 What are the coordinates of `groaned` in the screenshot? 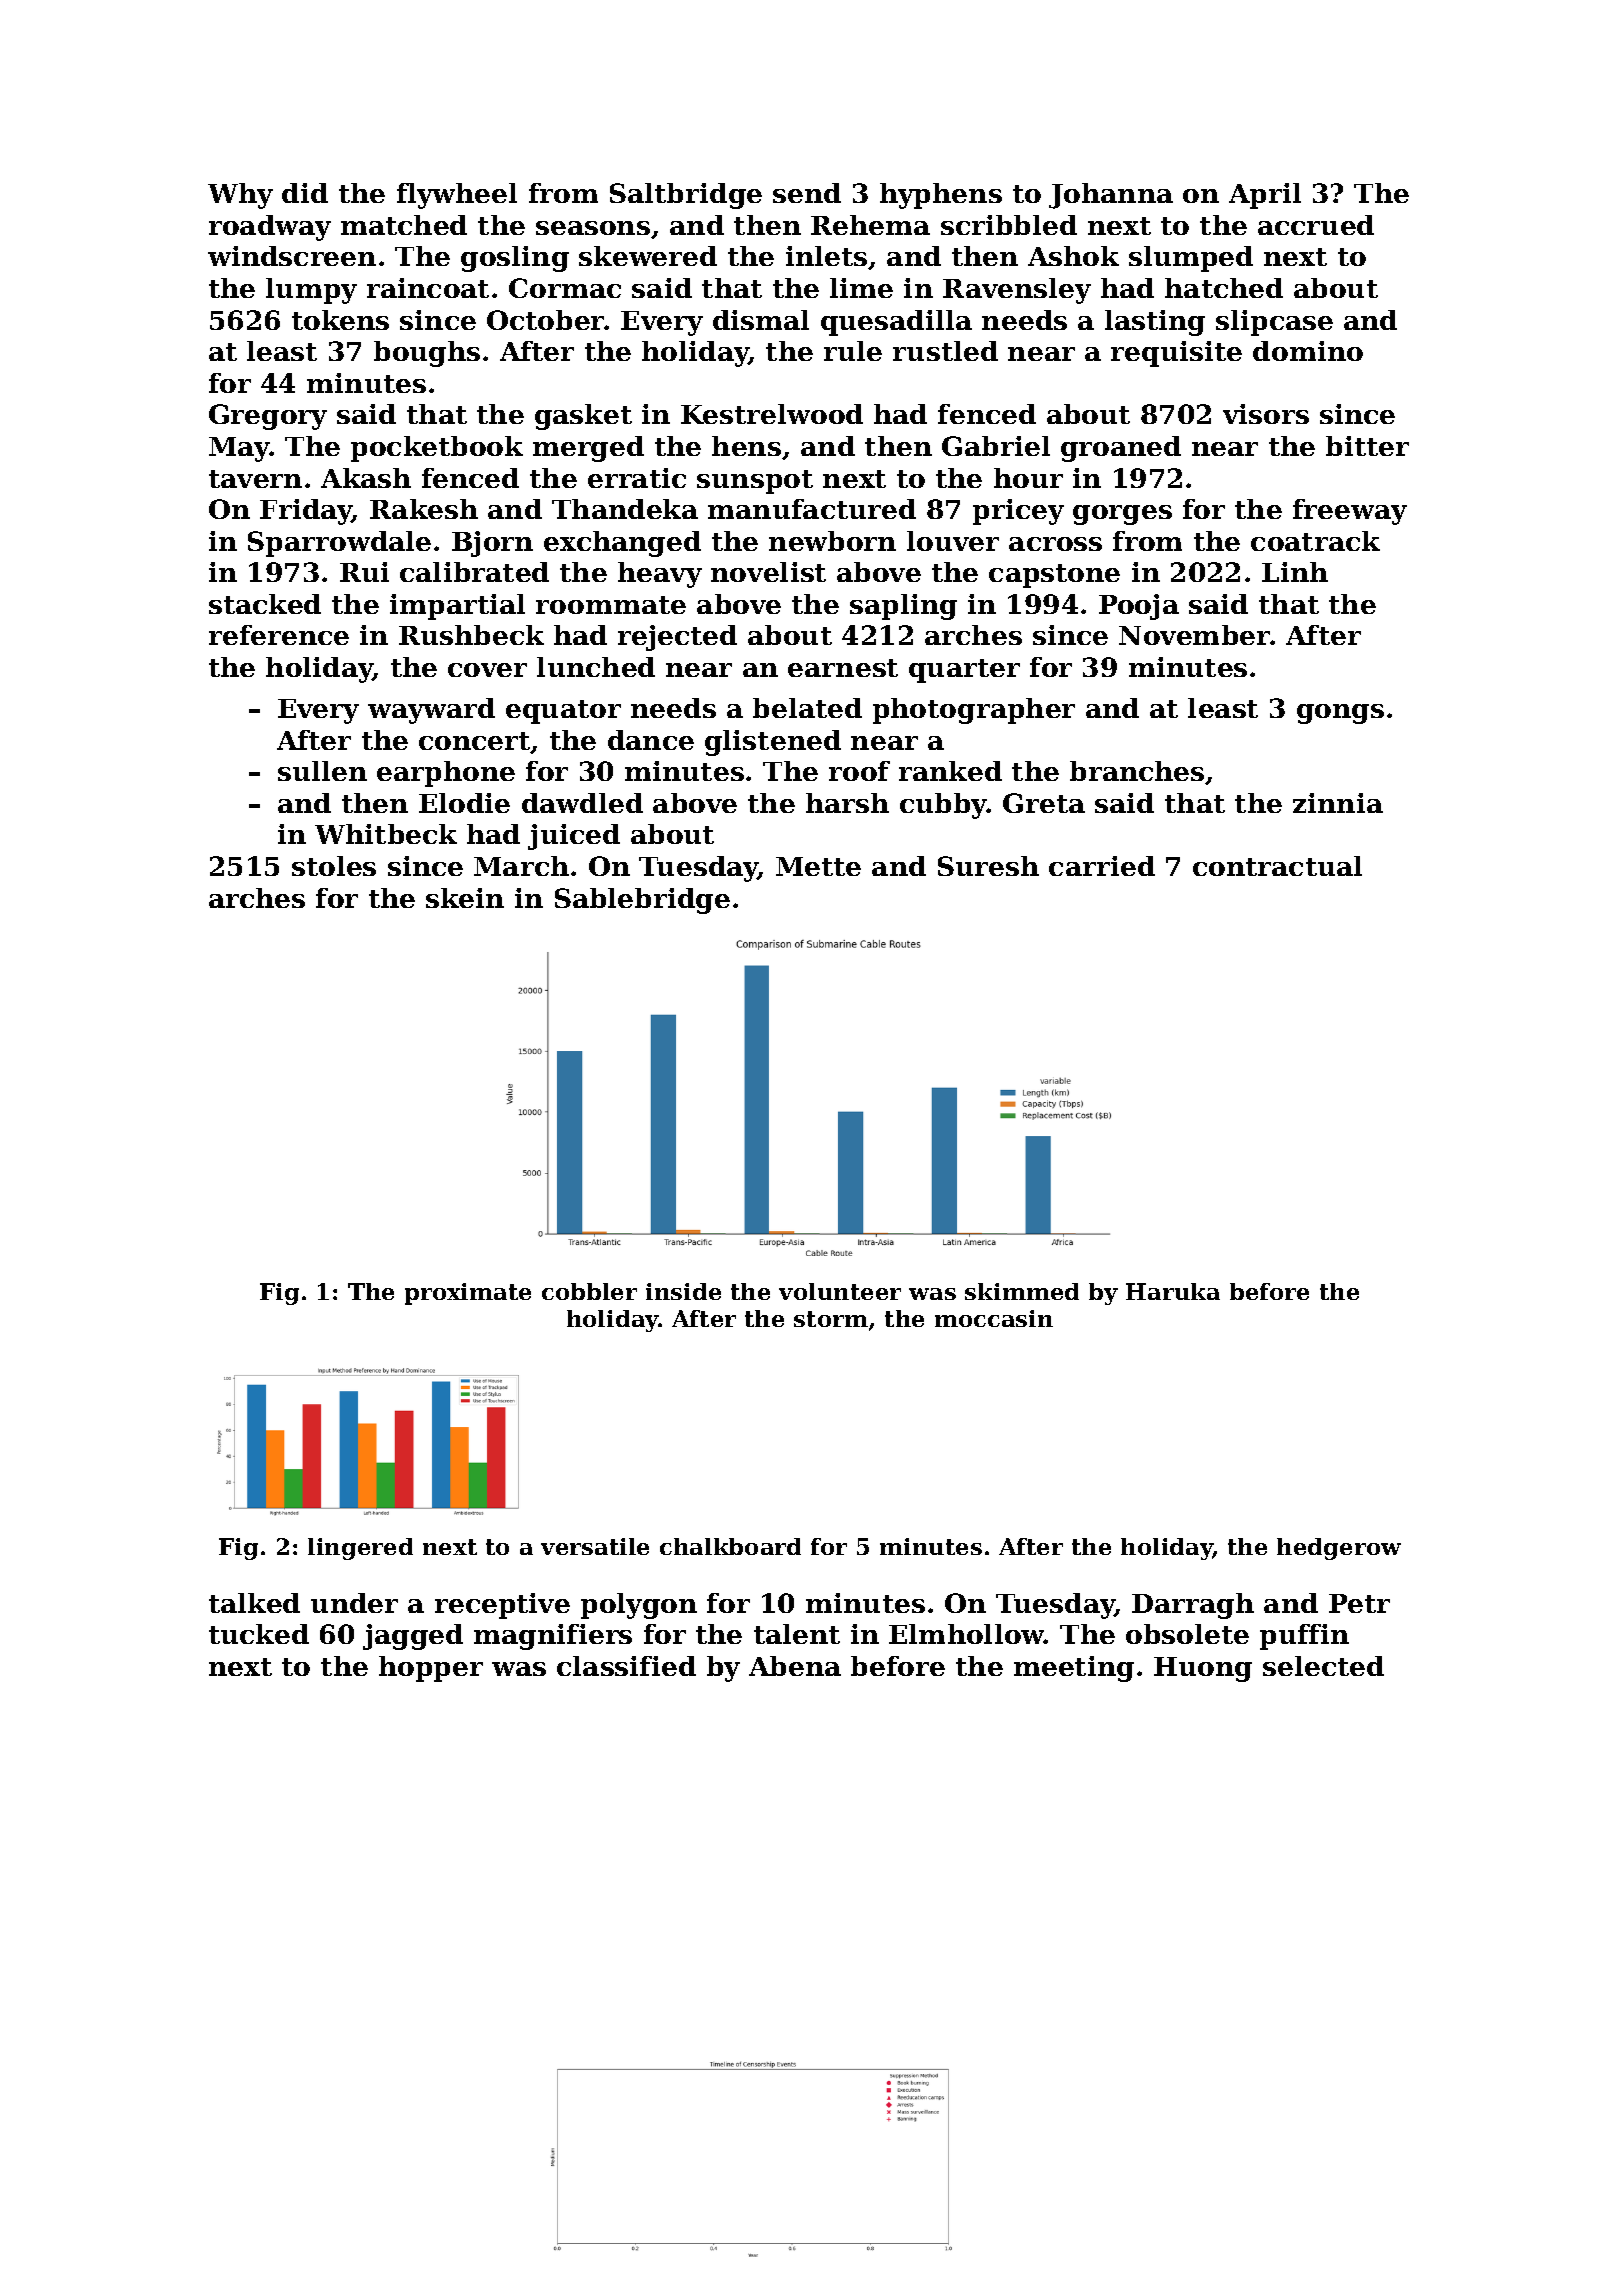 It's located at (1121, 449).
